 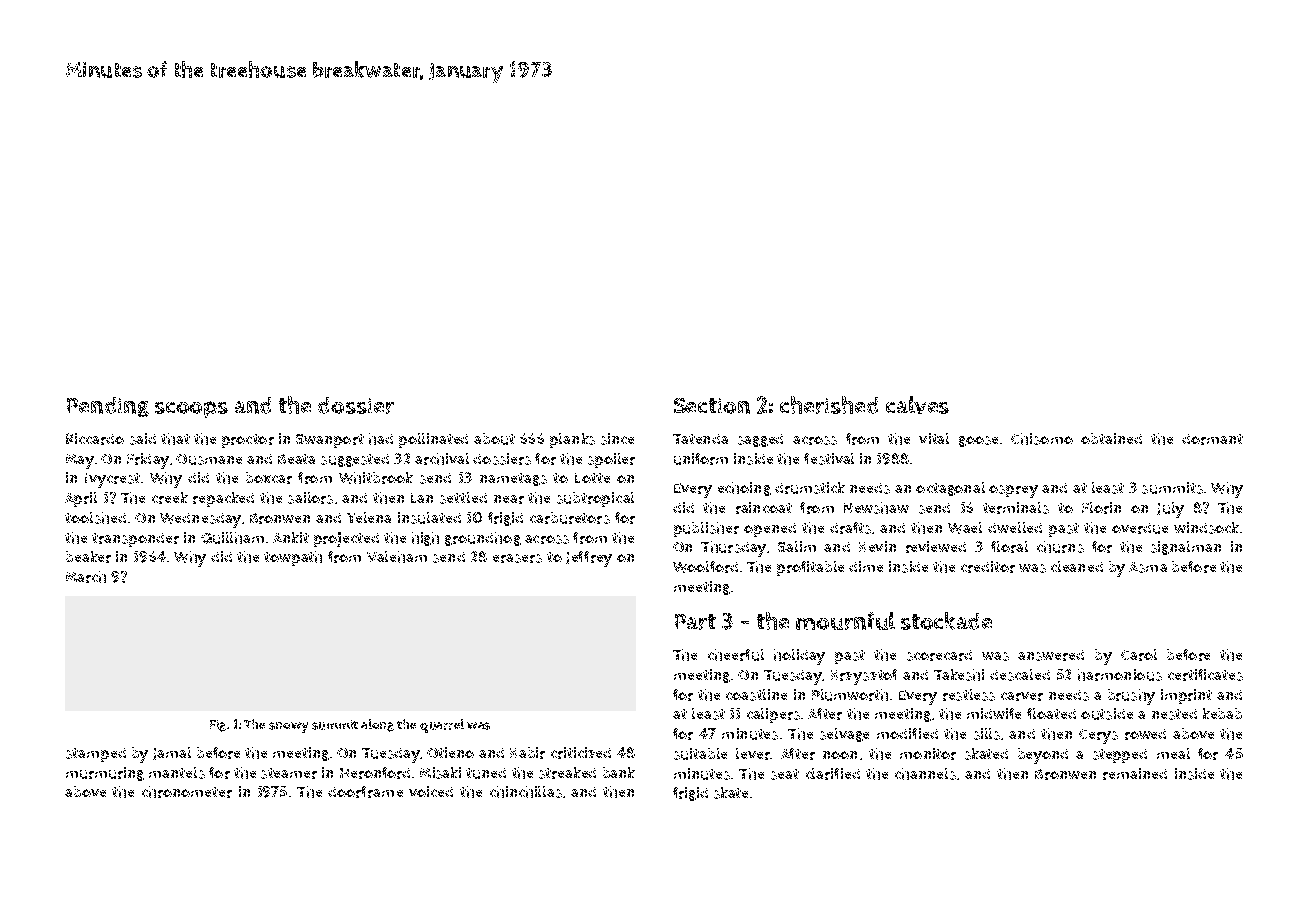 I want to click on beyond, so click(x=1043, y=756).
